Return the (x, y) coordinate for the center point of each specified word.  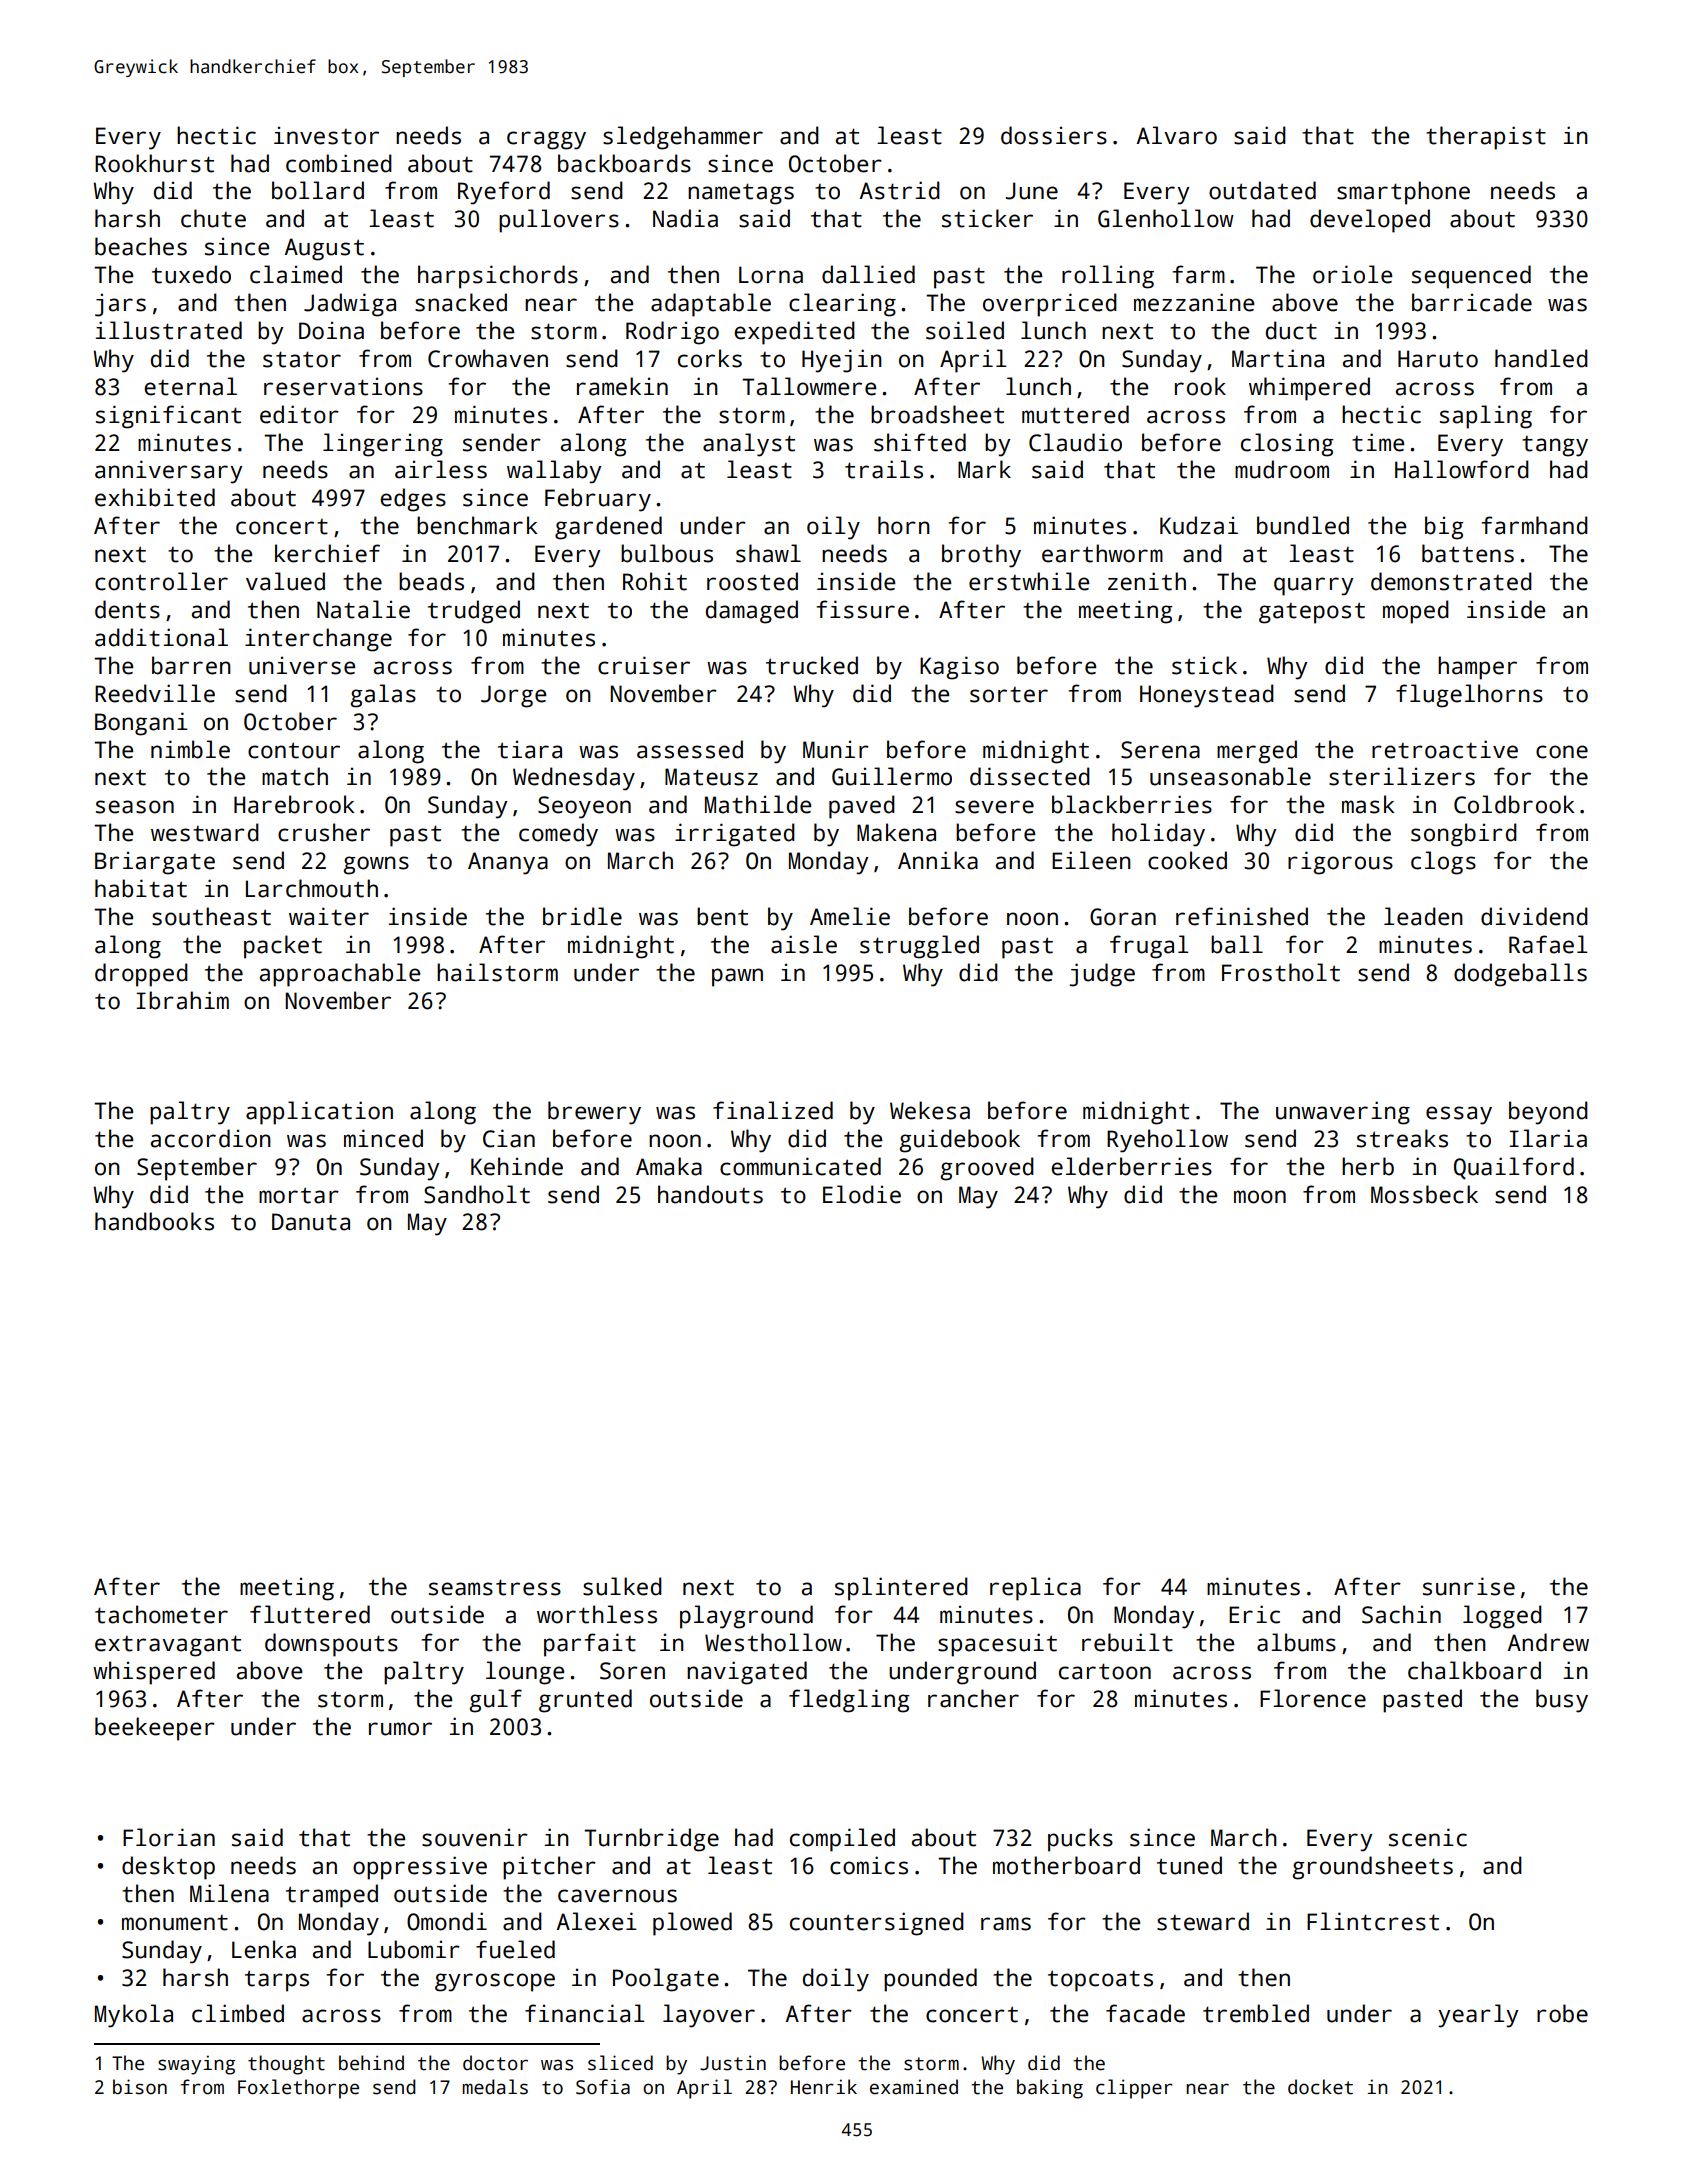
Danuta (311, 1222)
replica (1035, 1589)
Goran (1123, 917)
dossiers (1054, 135)
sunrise (1469, 1586)
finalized (773, 1110)
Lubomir (414, 1949)
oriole (1352, 274)
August (324, 249)
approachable (340, 975)
